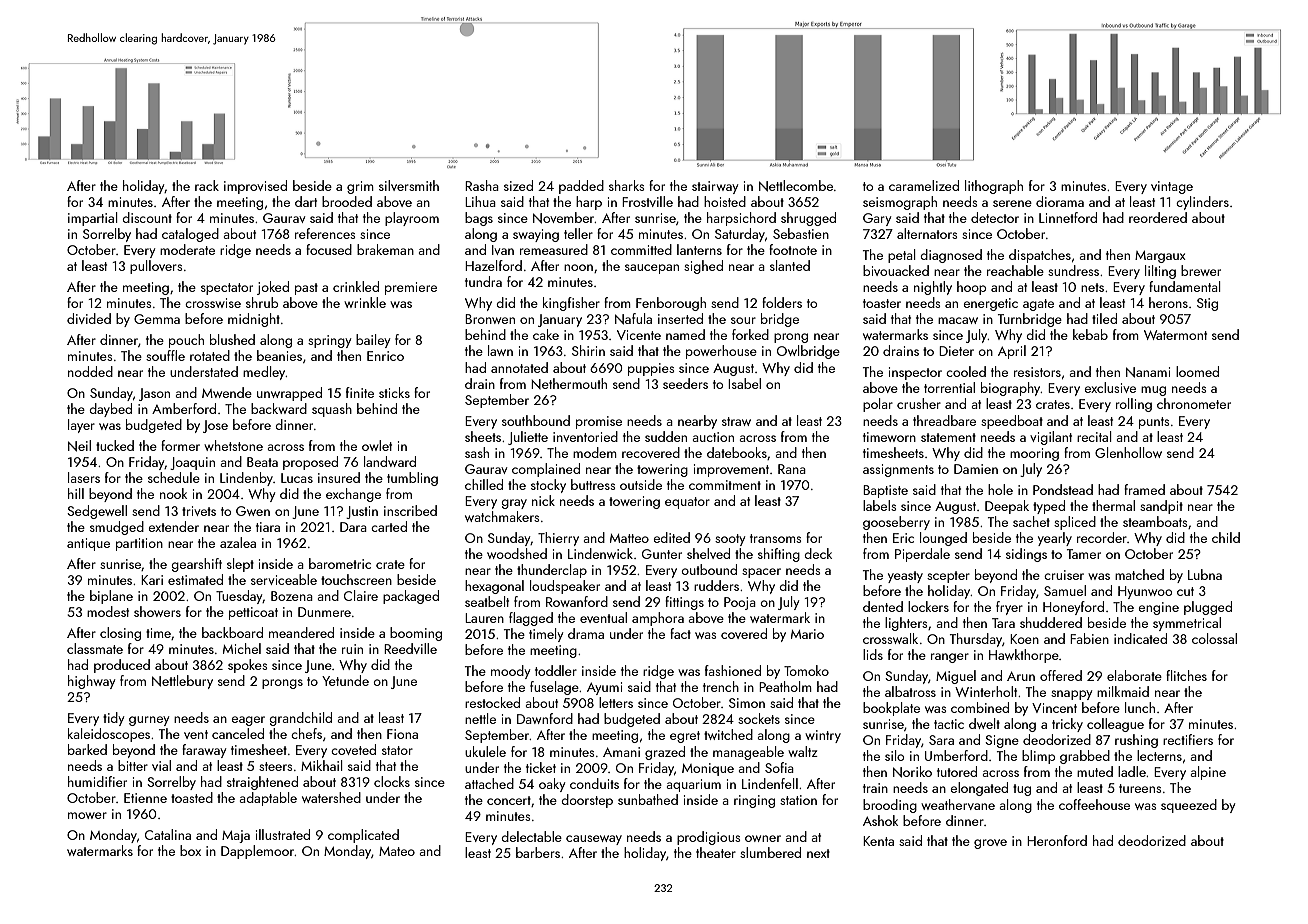  I want to click on Rana, so click(792, 469).
